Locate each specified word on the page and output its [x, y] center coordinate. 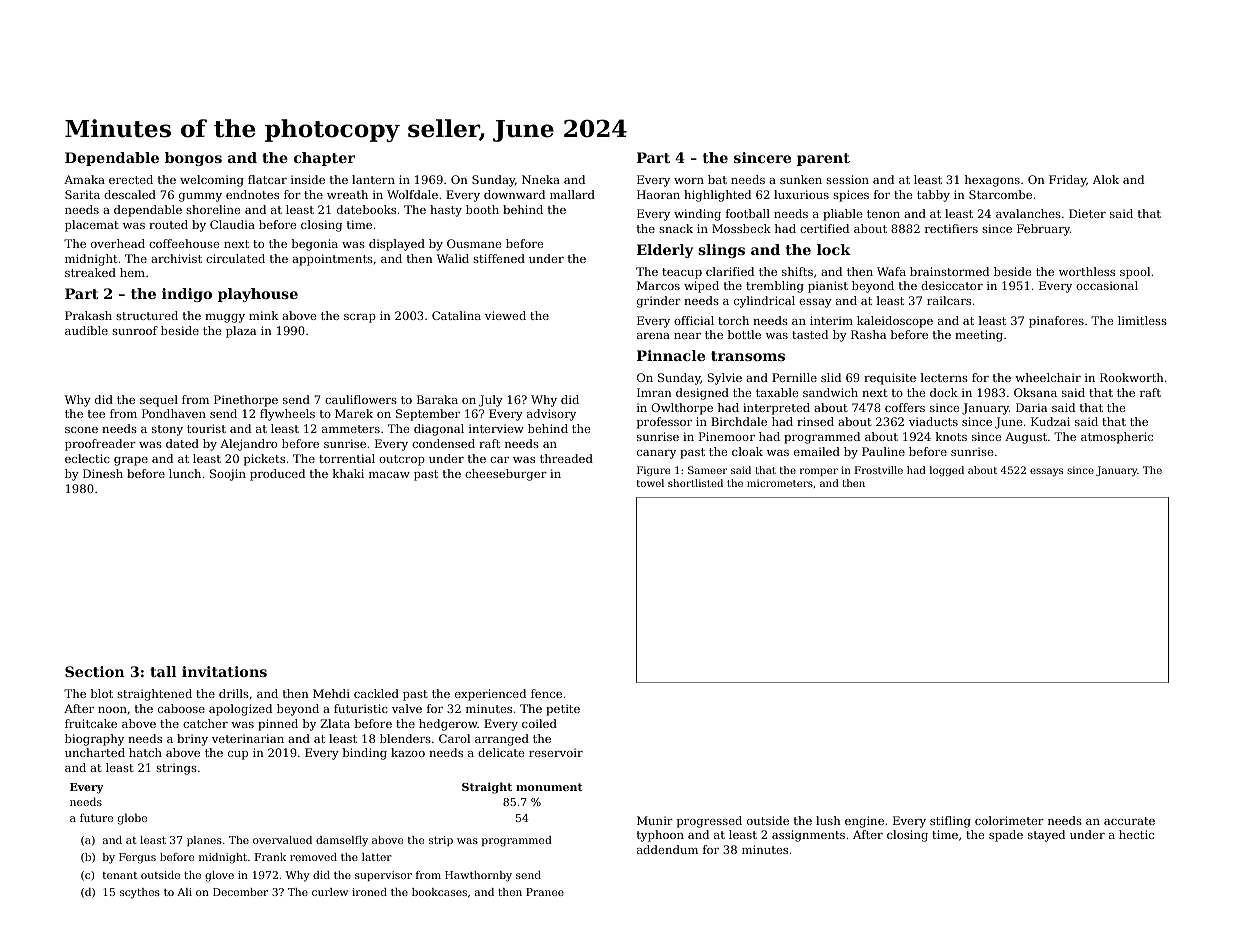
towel [650, 483]
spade [1006, 836]
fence [546, 693]
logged [947, 471]
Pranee [545, 892]
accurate [1129, 821]
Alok [1106, 179]
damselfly [342, 841]
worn [689, 181]
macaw [389, 475]
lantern [373, 179]
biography [94, 740]
